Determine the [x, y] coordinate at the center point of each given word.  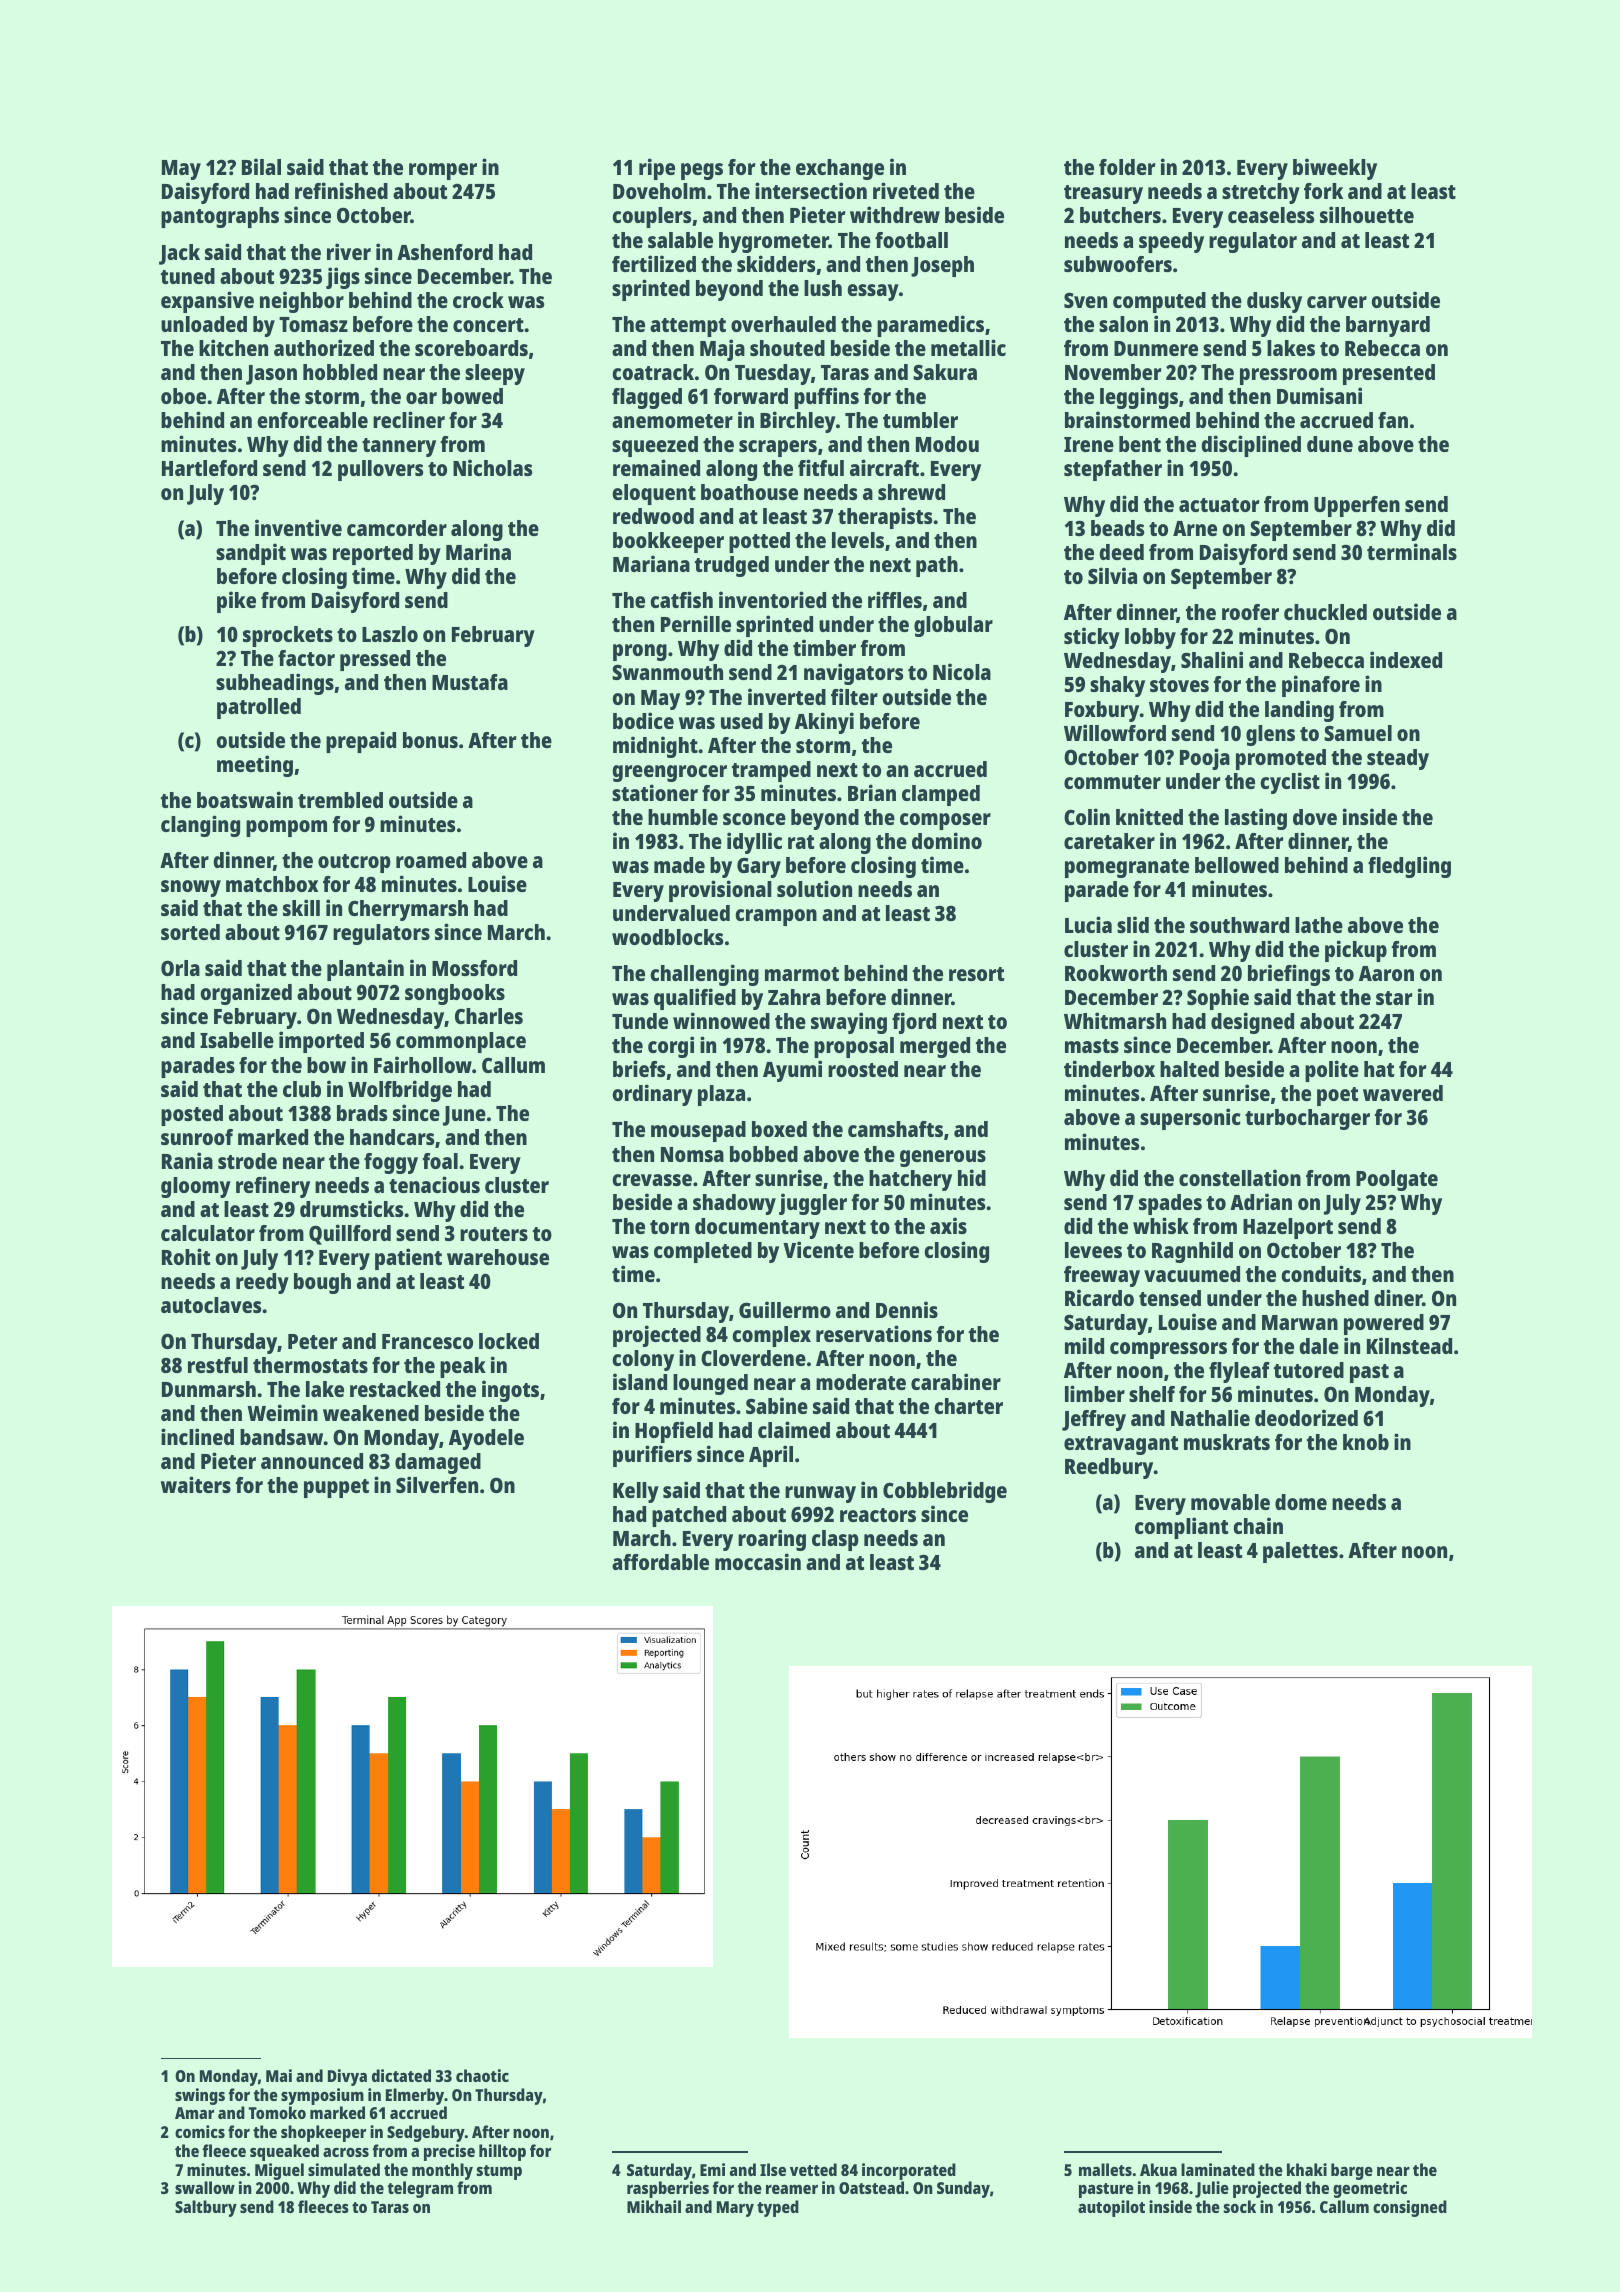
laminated [1218, 2169]
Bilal [261, 166]
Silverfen [437, 1484]
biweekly [1335, 169]
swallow [205, 2187]
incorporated [909, 2171]
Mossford [474, 968]
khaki [1307, 2169]
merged [935, 1047]
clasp [835, 1540]
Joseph [942, 266]
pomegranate [1127, 868]
